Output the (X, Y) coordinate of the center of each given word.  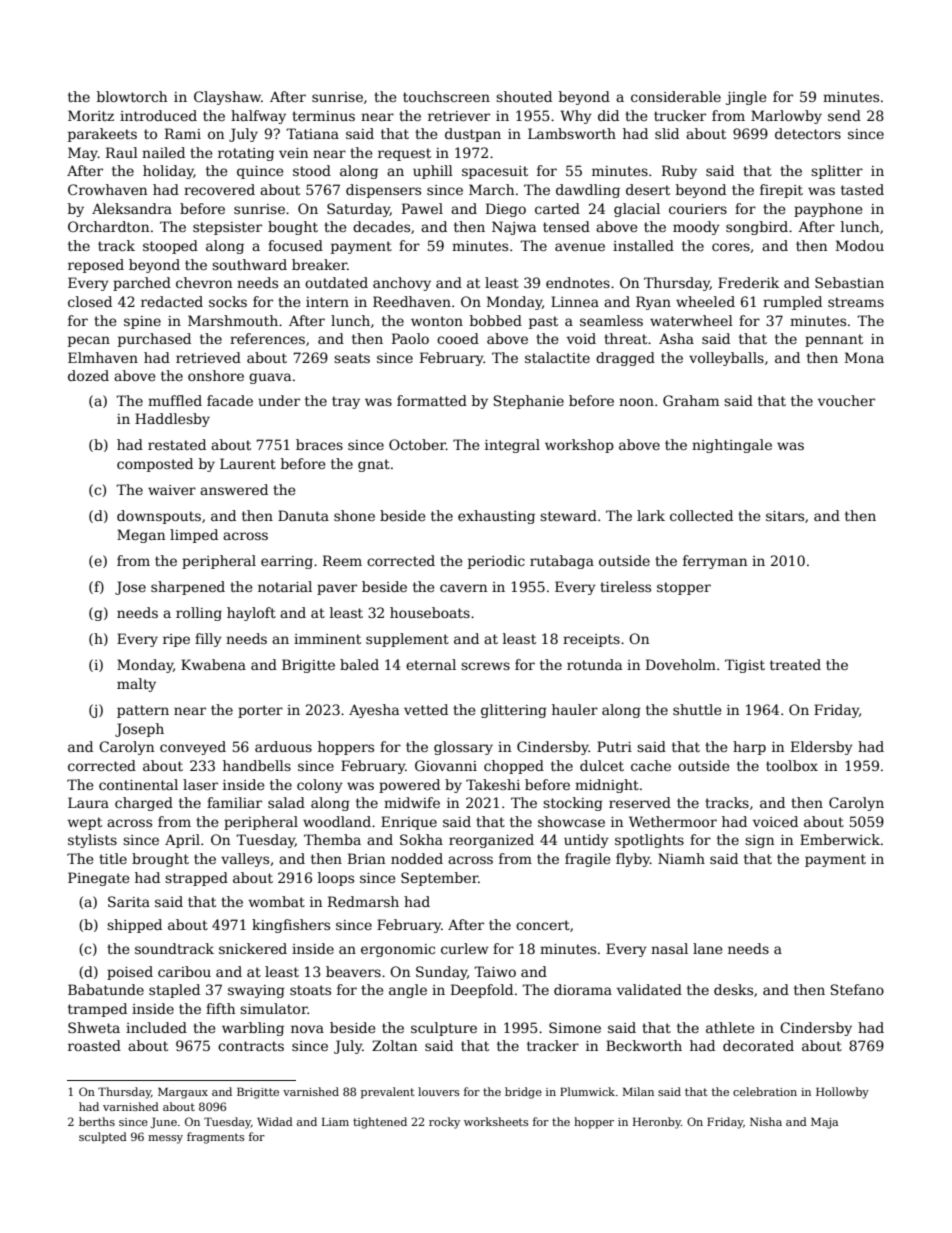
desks (733, 989)
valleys (245, 860)
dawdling (588, 191)
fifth (220, 1008)
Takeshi (493, 784)
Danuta (303, 515)
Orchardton (108, 226)
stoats (310, 990)
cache (651, 765)
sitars (785, 516)
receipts (591, 640)
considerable (676, 96)
